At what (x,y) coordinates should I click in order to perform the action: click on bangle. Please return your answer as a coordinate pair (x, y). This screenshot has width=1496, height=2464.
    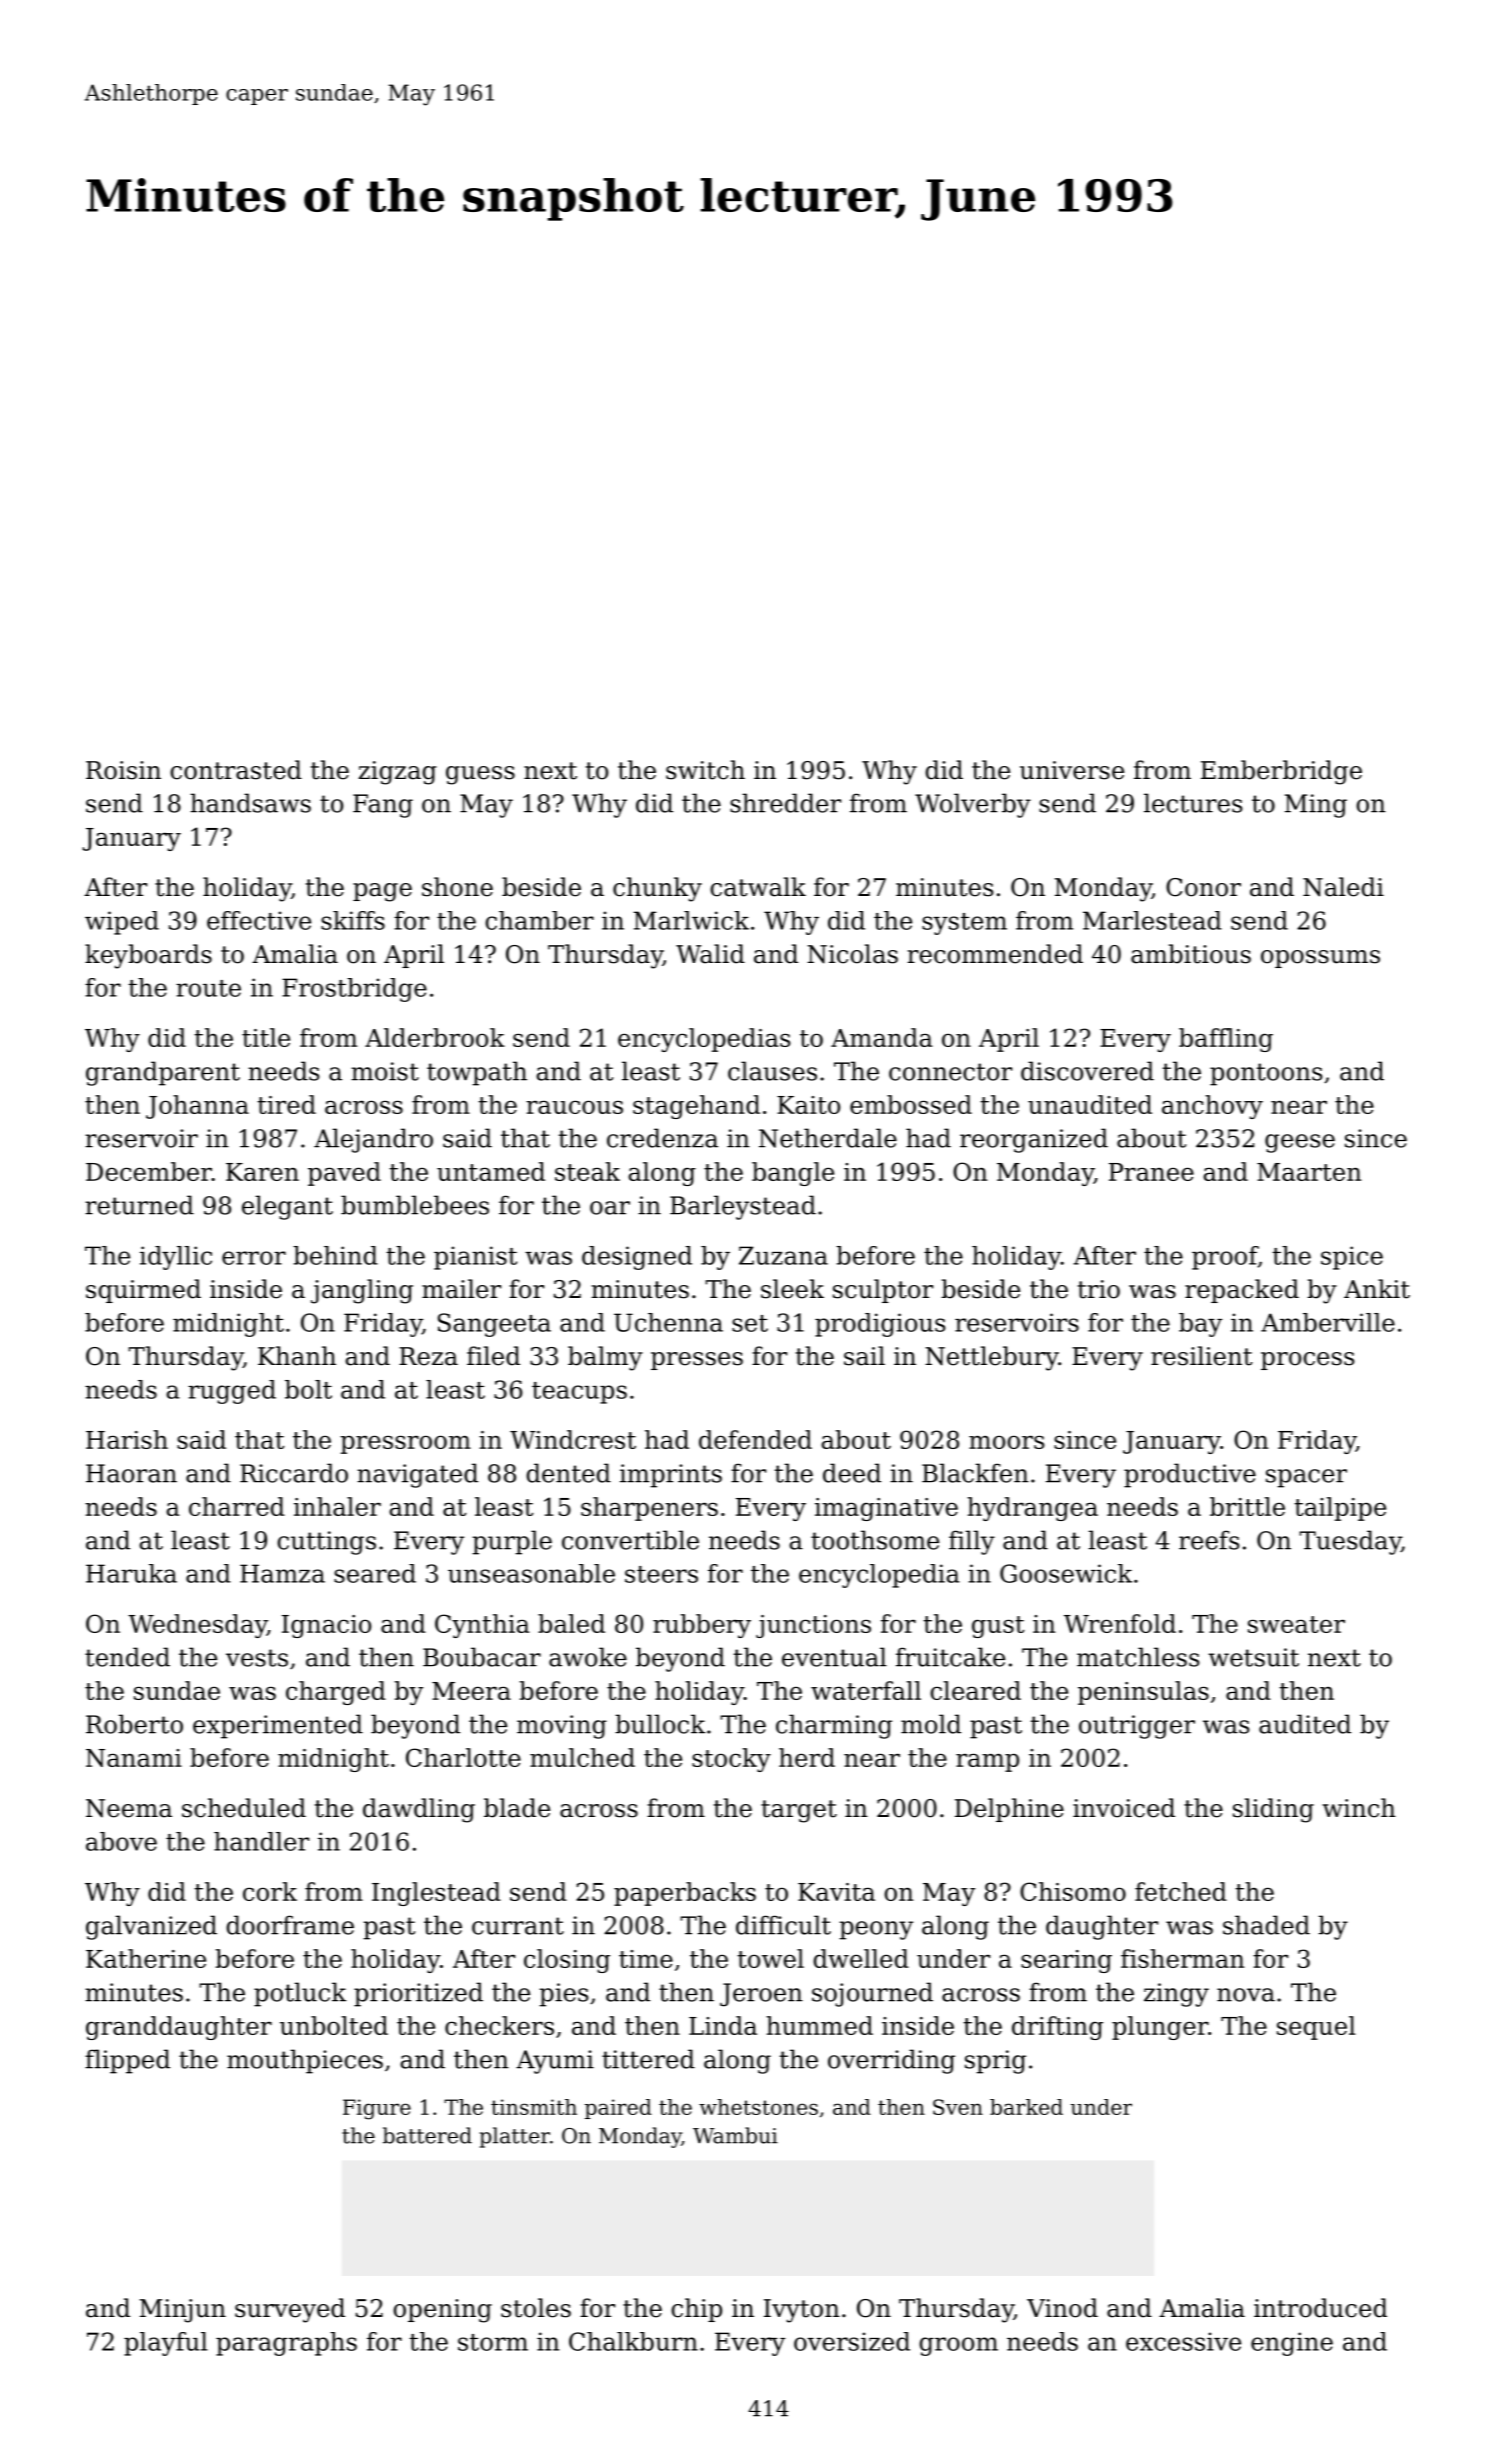
    Looking at the image, I should click on (793, 1174).
